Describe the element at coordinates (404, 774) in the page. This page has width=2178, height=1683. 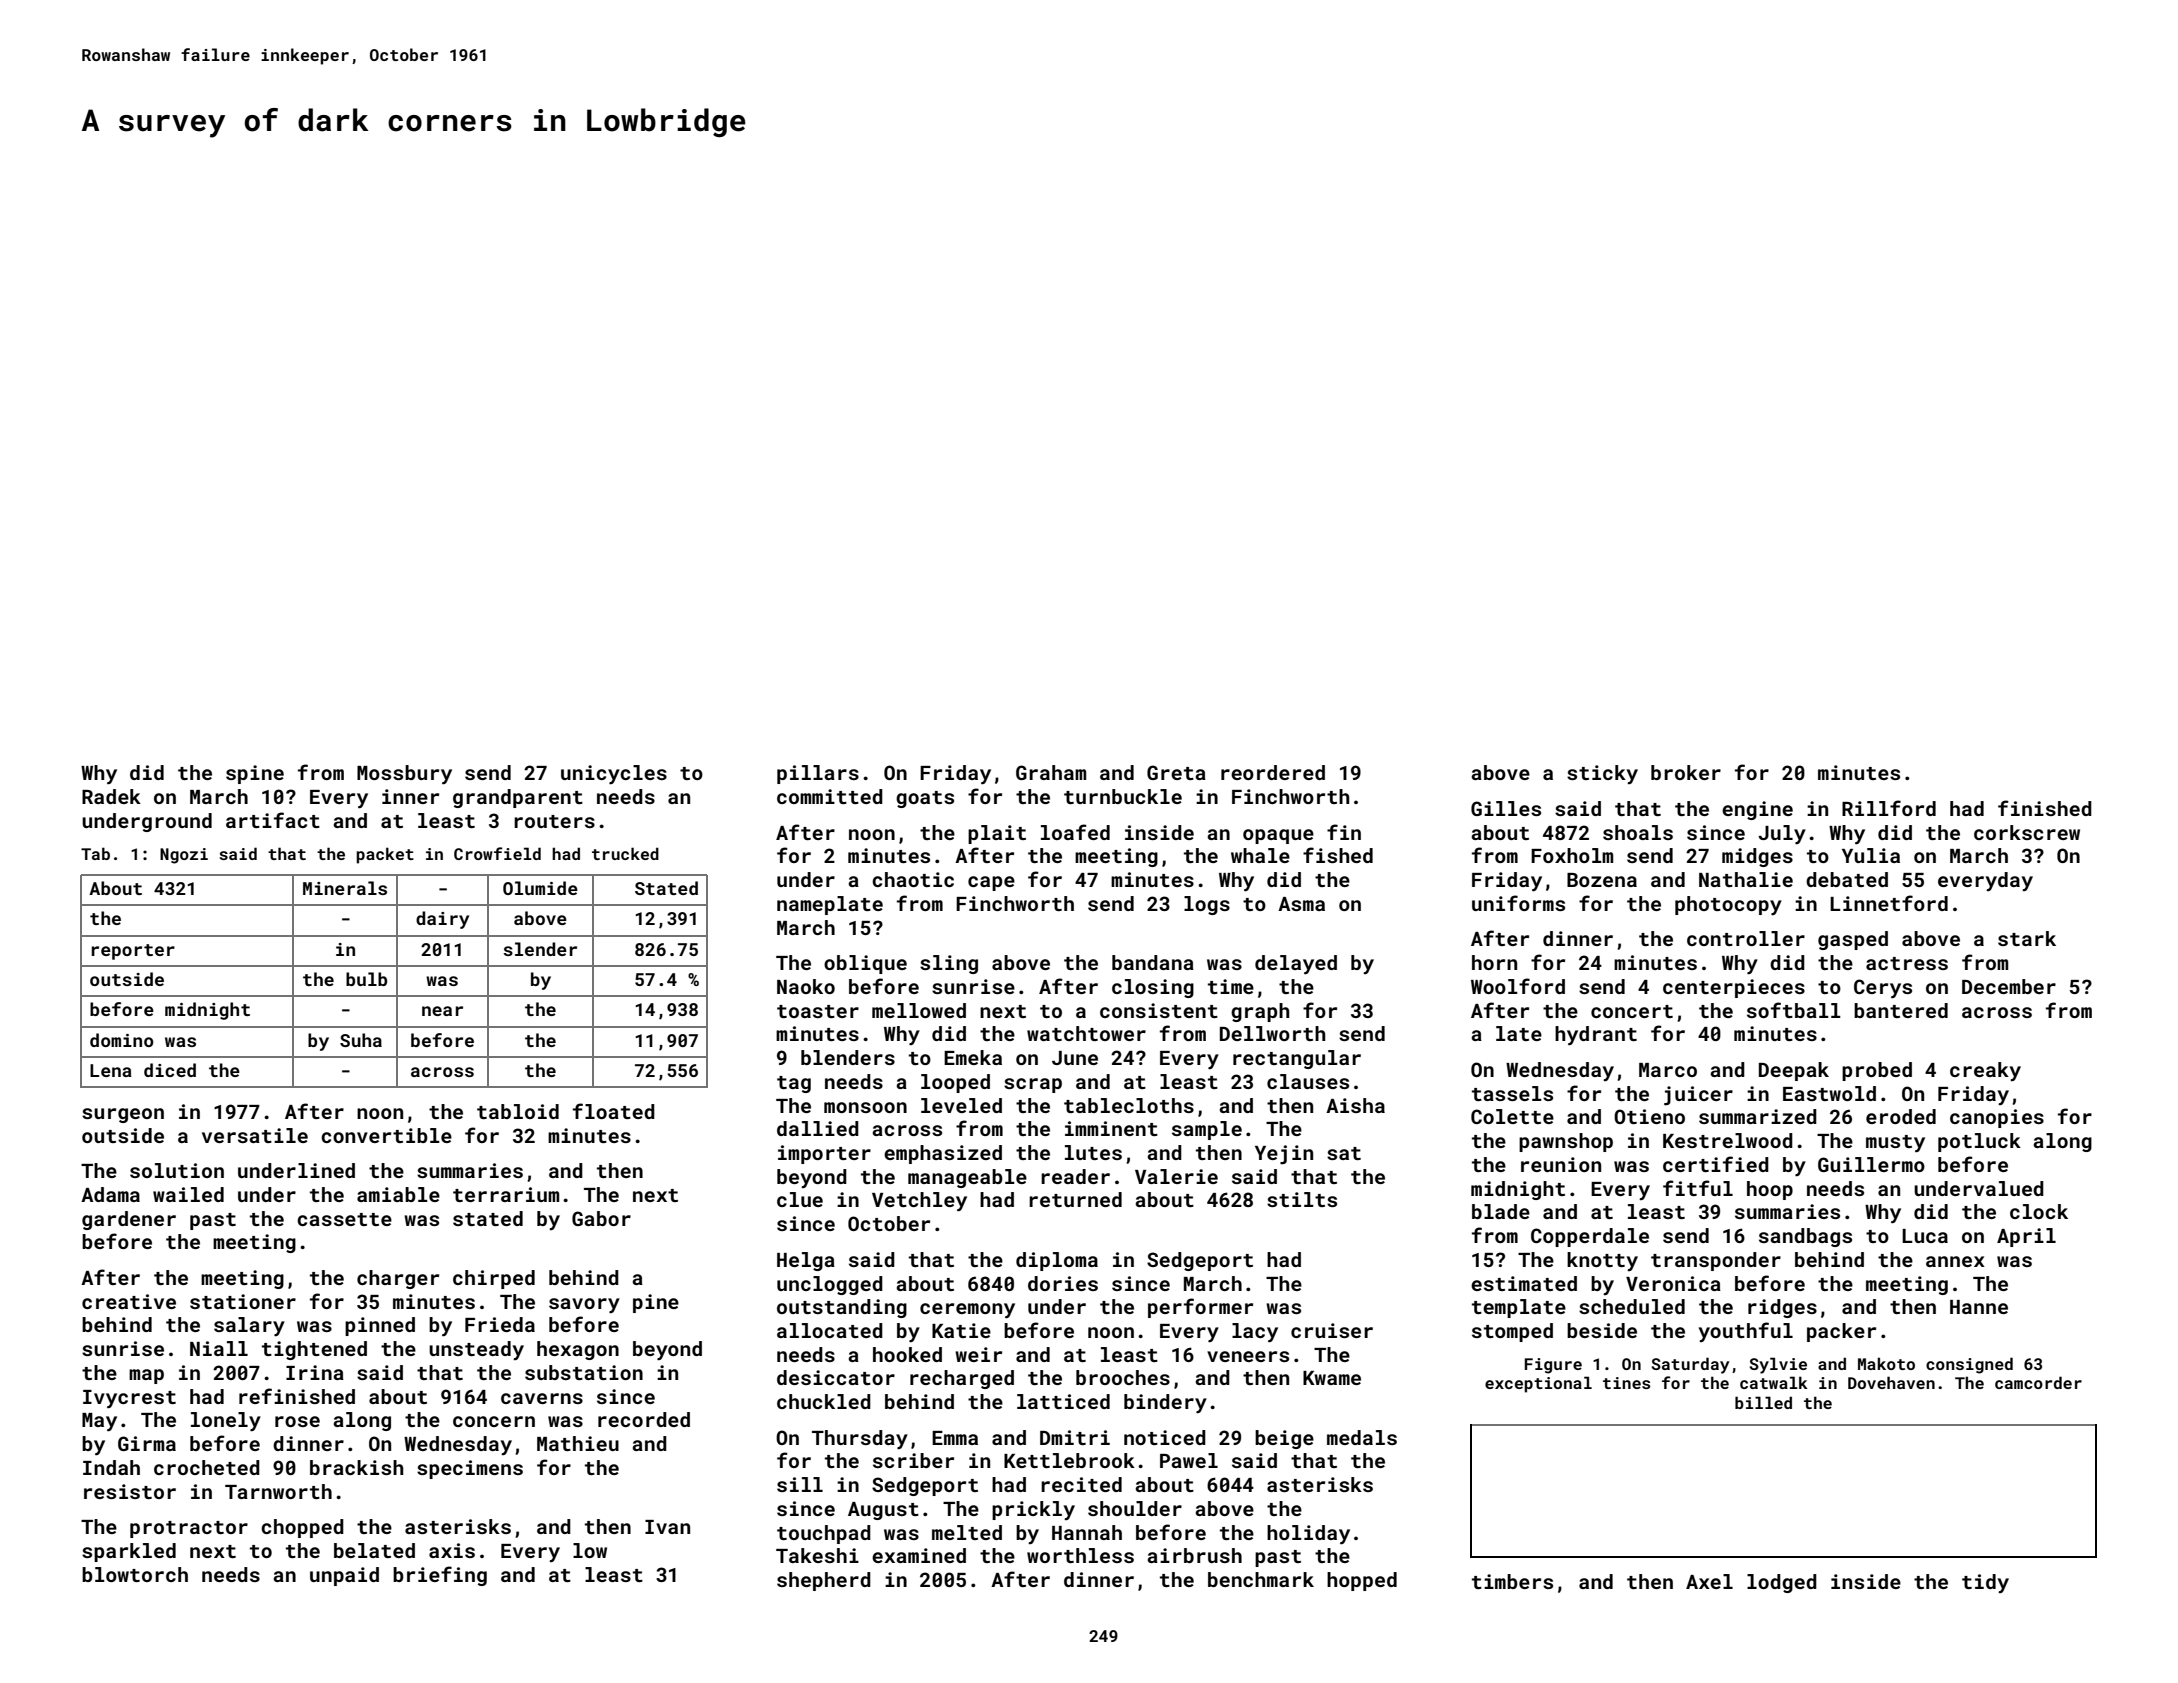
I see `Mossbury` at that location.
